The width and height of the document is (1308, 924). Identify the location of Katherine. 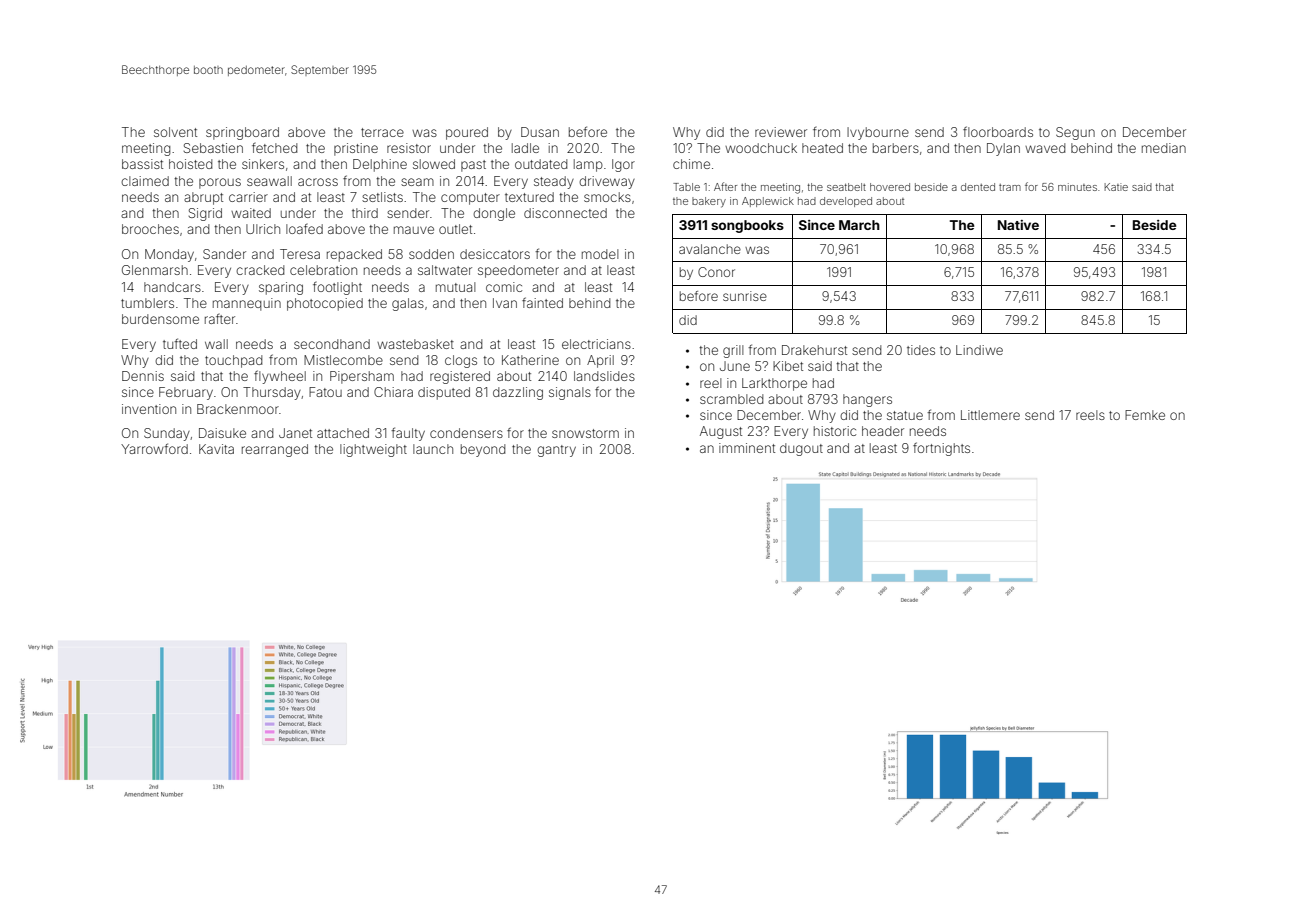
(530, 360).
